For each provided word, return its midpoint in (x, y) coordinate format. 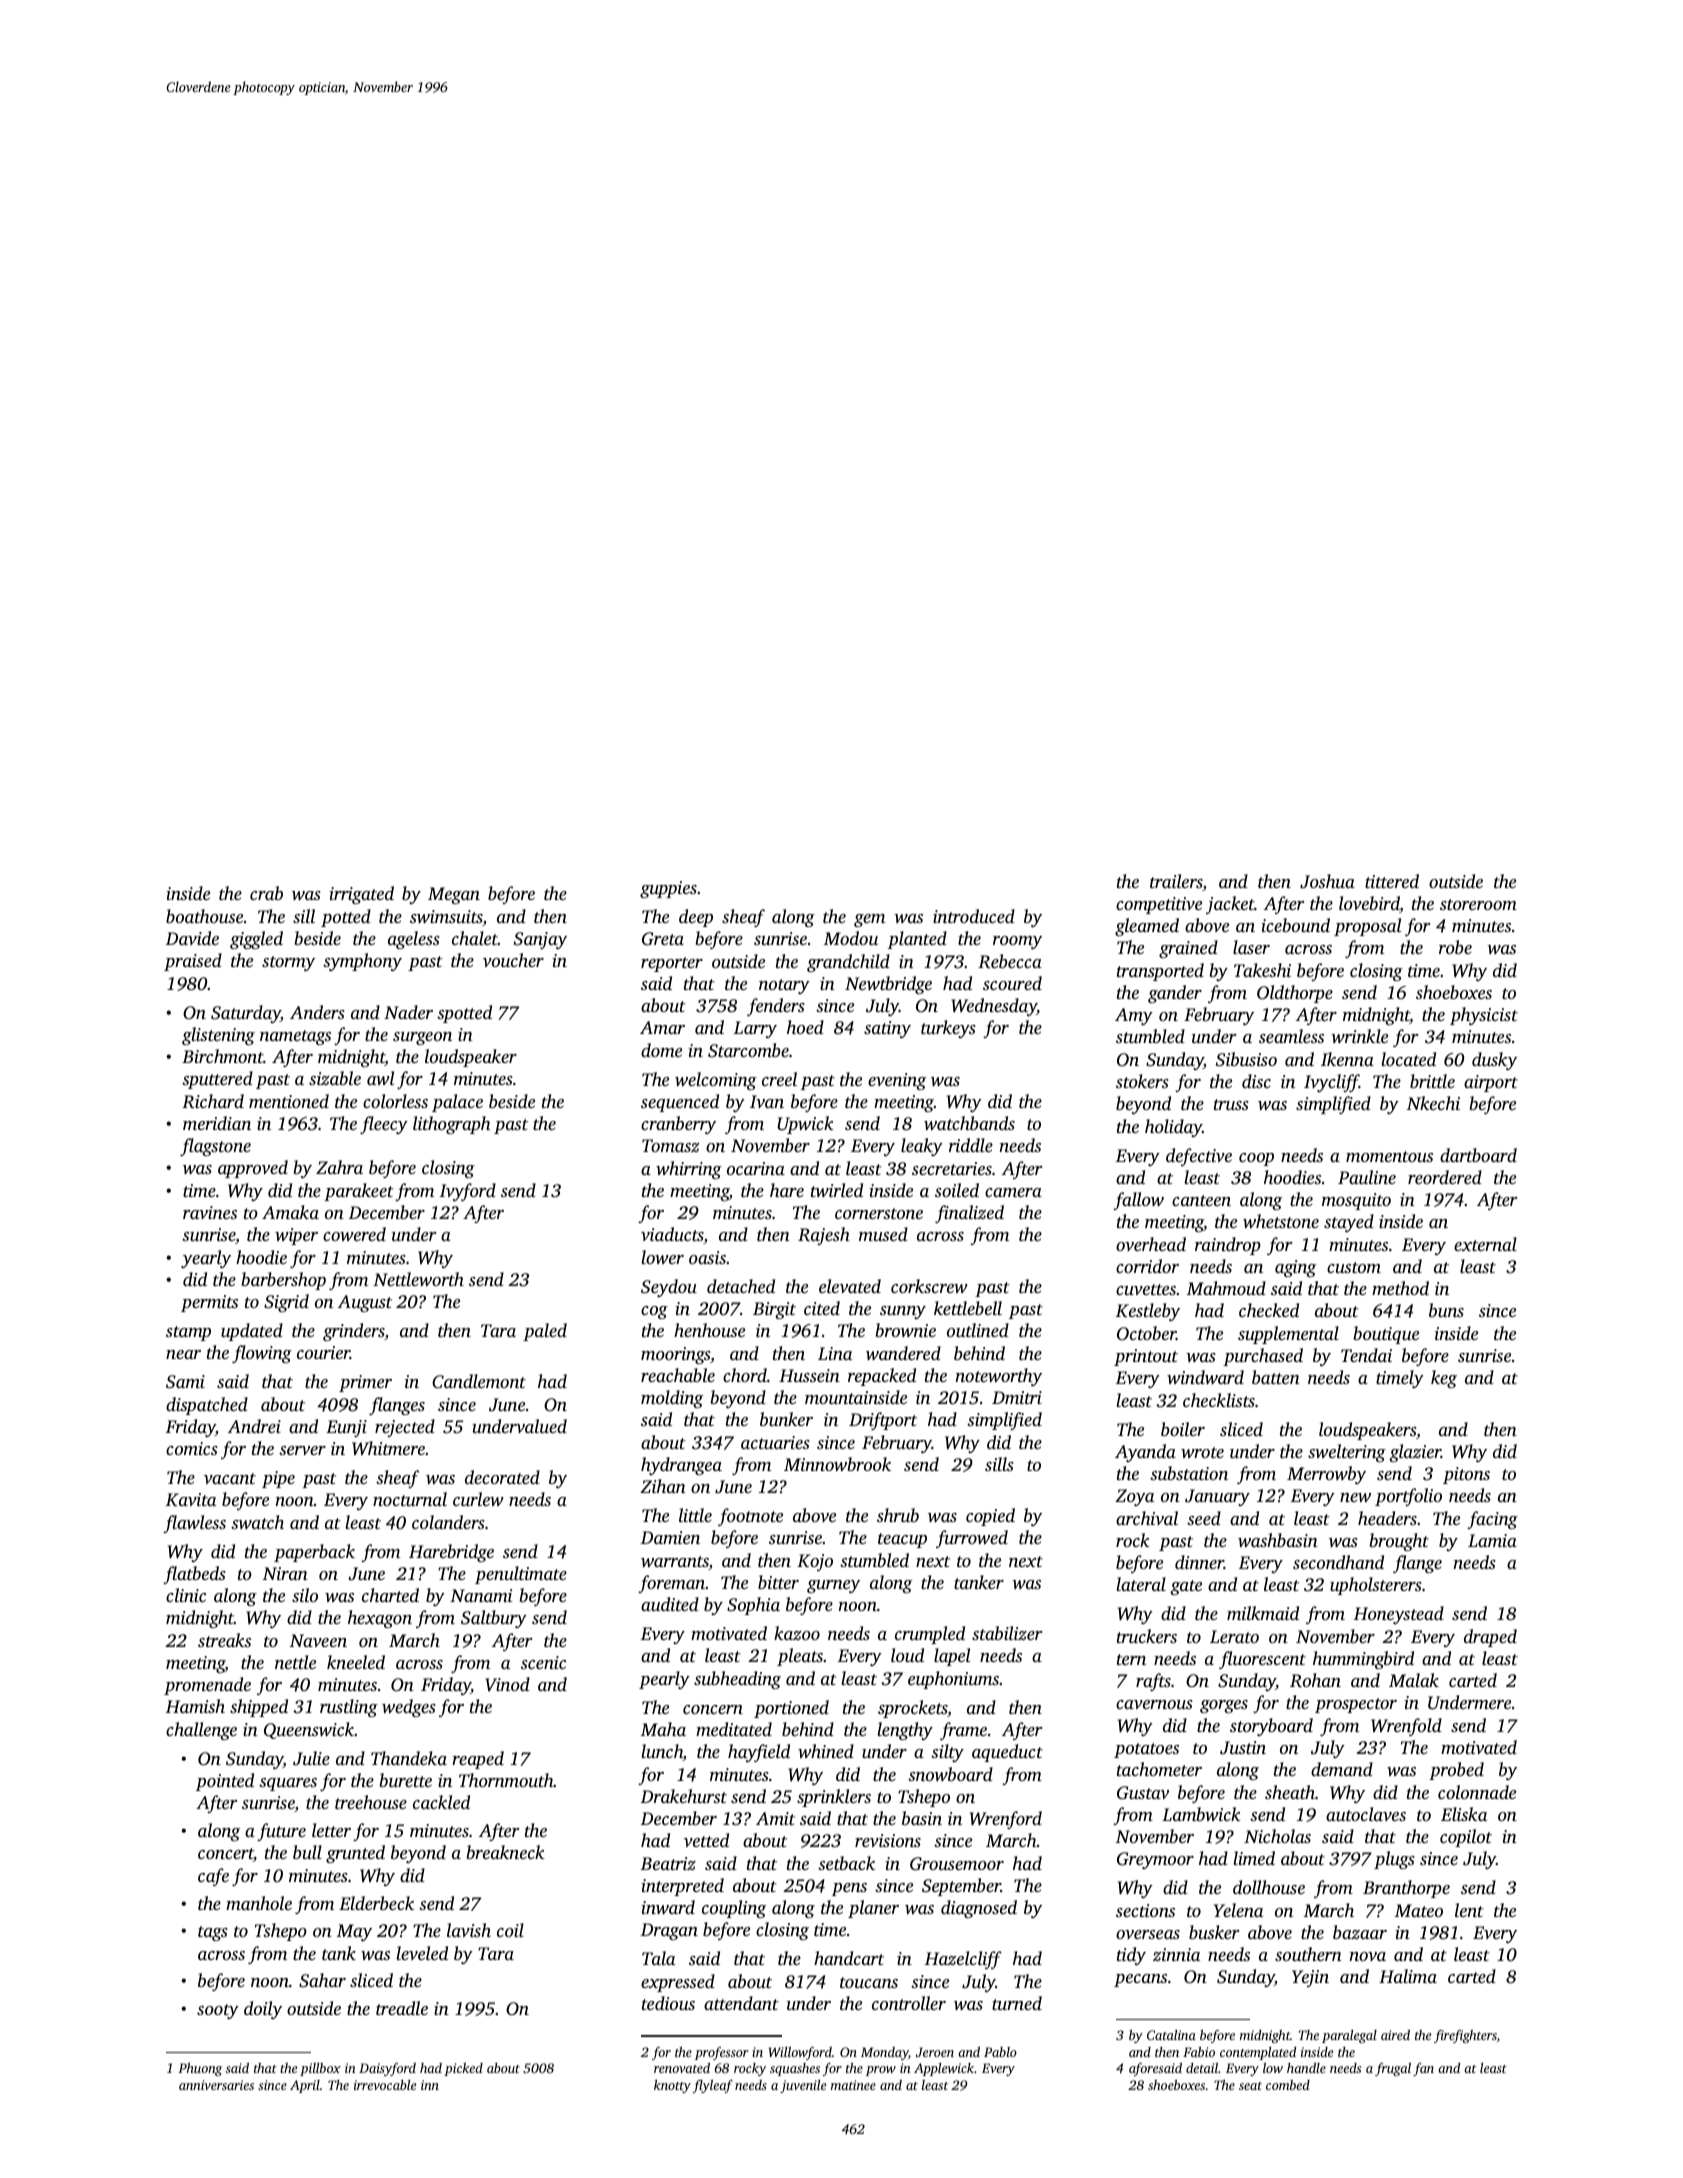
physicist (1484, 1016)
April (305, 2086)
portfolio (1408, 1497)
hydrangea (681, 1466)
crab (266, 893)
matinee (853, 2085)
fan (1423, 2069)
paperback (314, 1553)
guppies (668, 889)
